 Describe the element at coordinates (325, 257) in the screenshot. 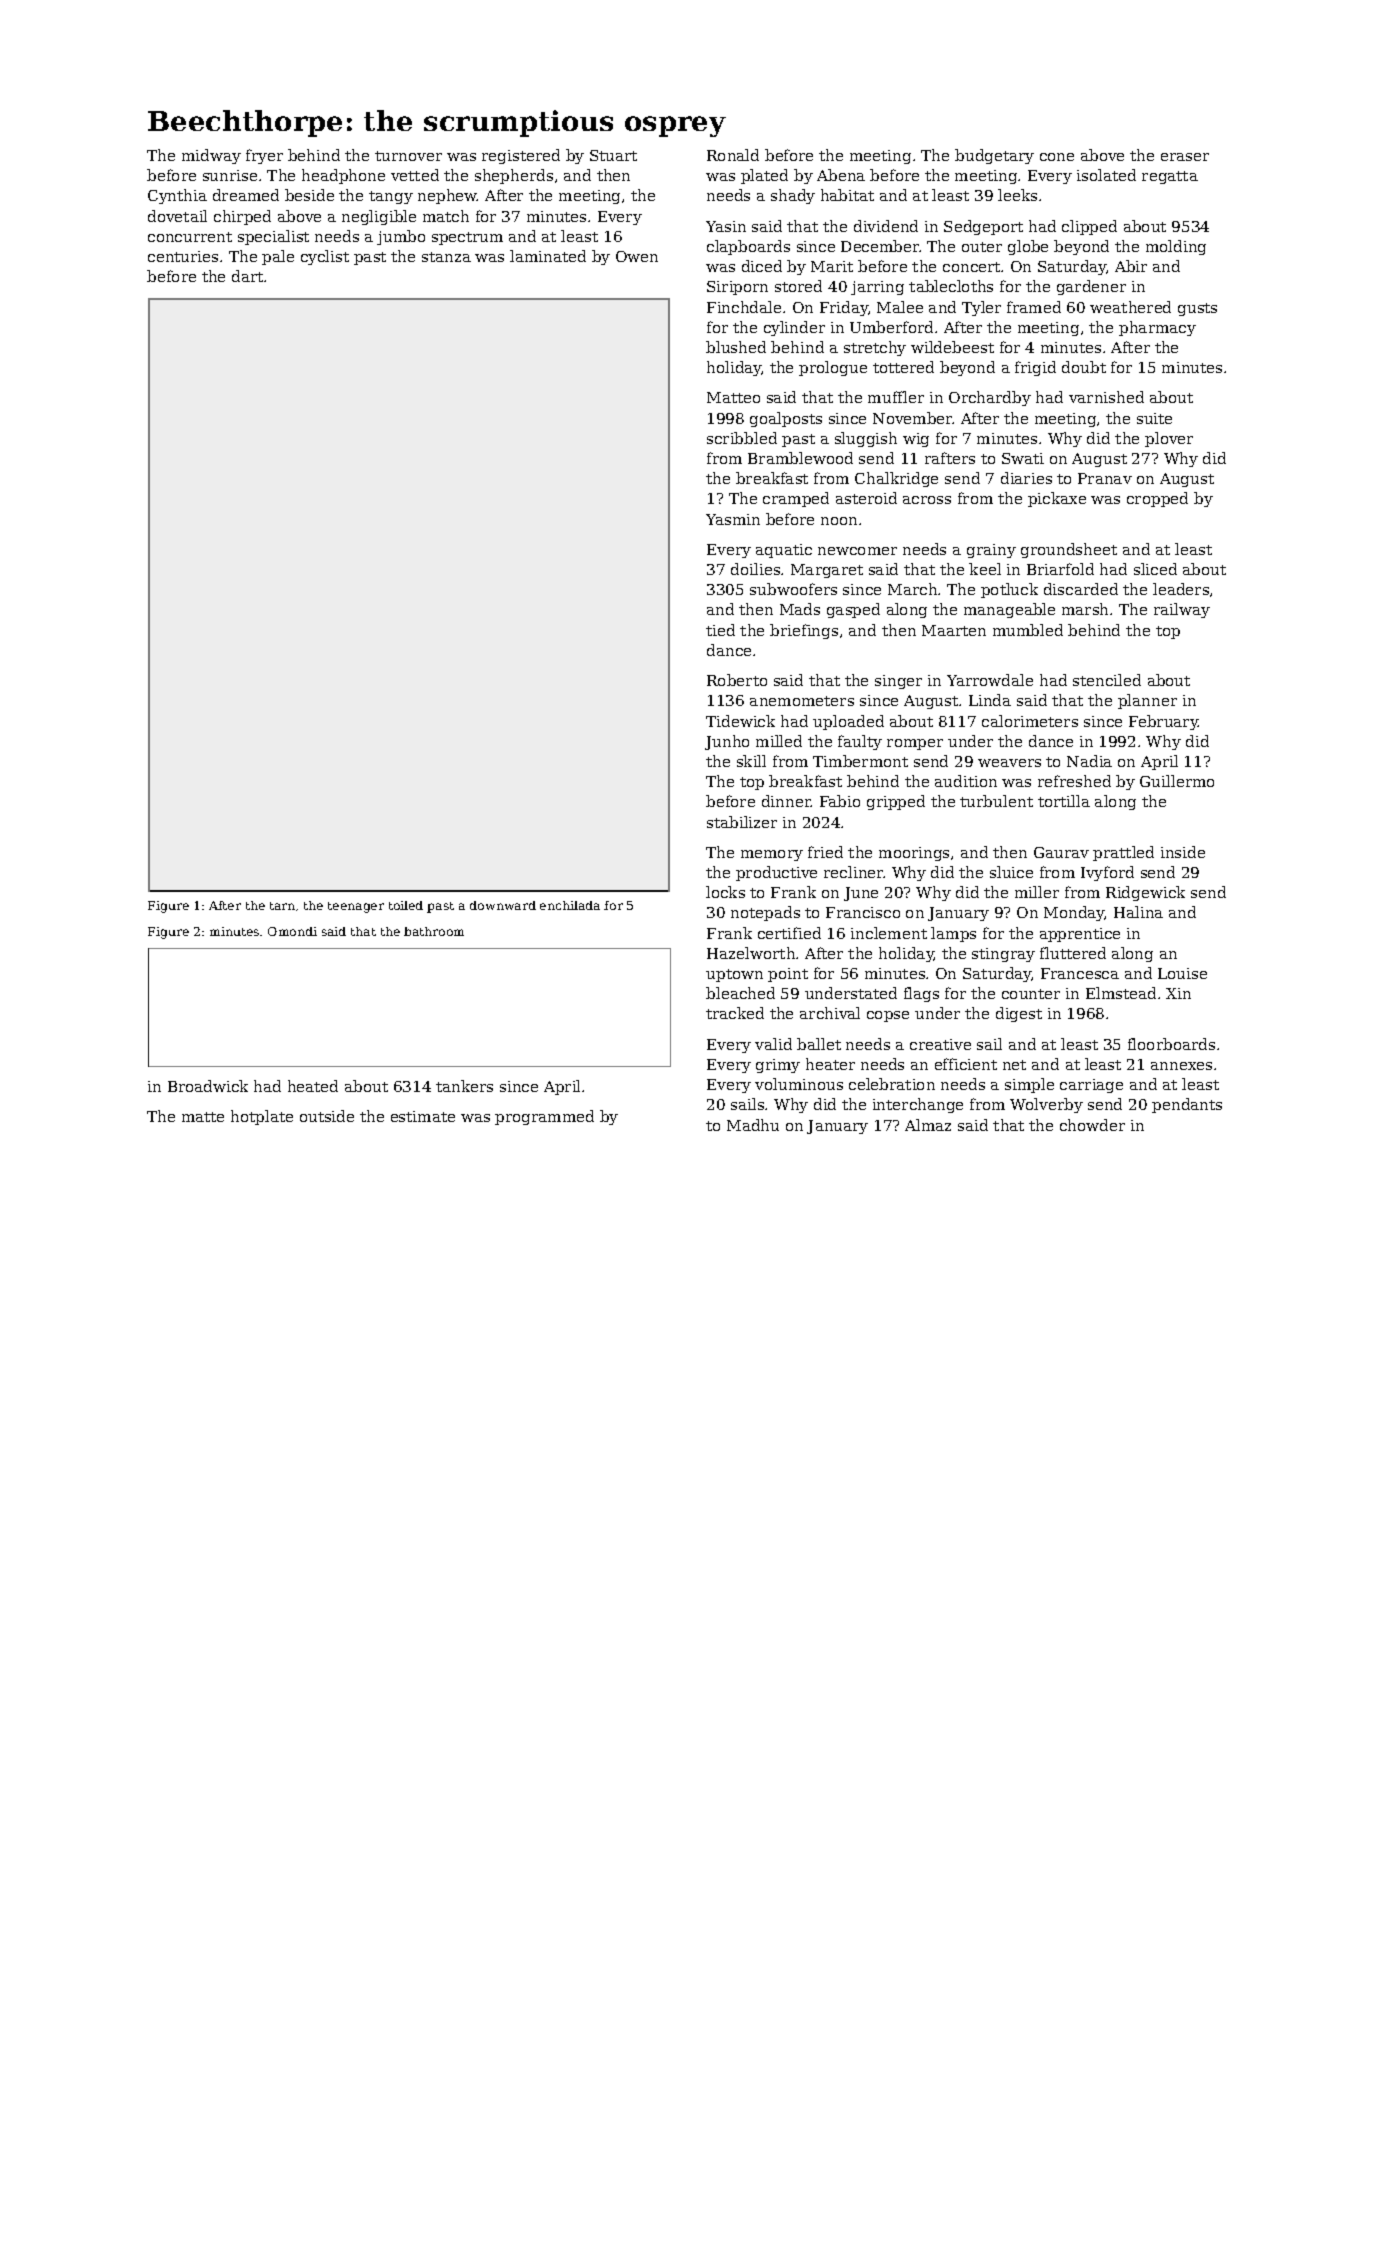

I see `cyclist` at that location.
